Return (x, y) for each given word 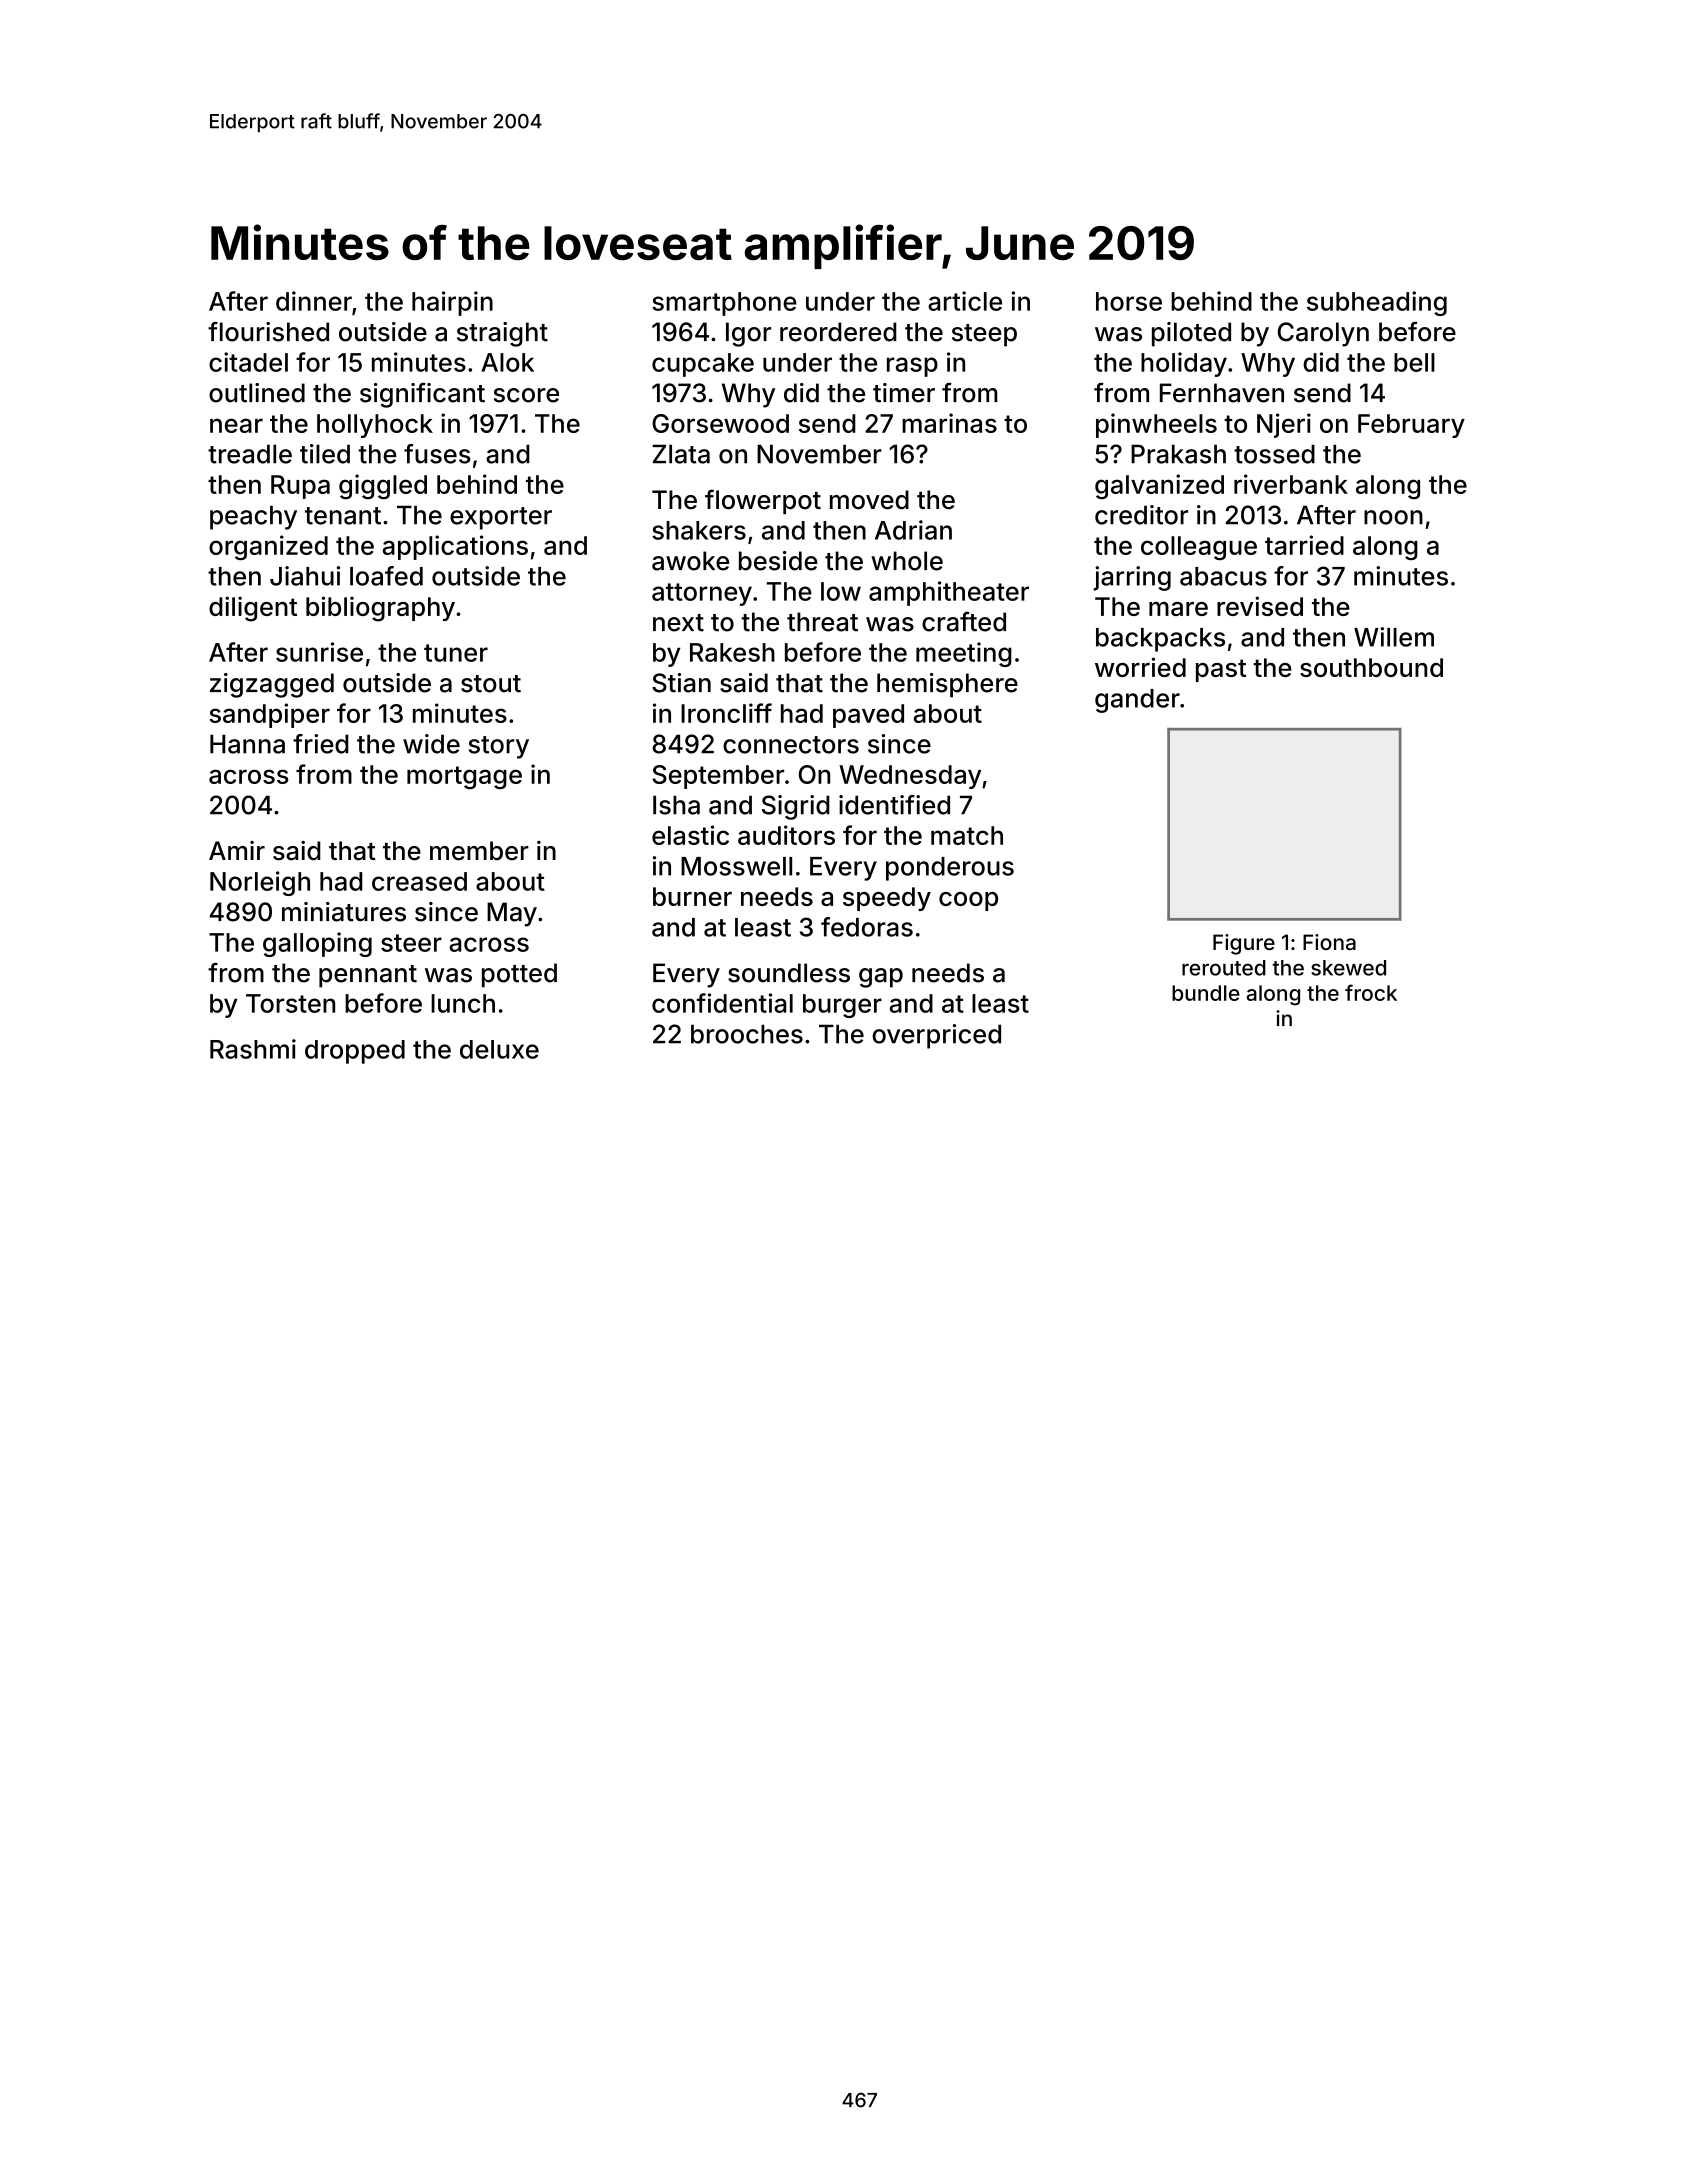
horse (1129, 301)
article (965, 301)
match (967, 835)
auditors (786, 835)
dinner (314, 301)
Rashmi (253, 1049)
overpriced (936, 1036)
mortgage (464, 777)
